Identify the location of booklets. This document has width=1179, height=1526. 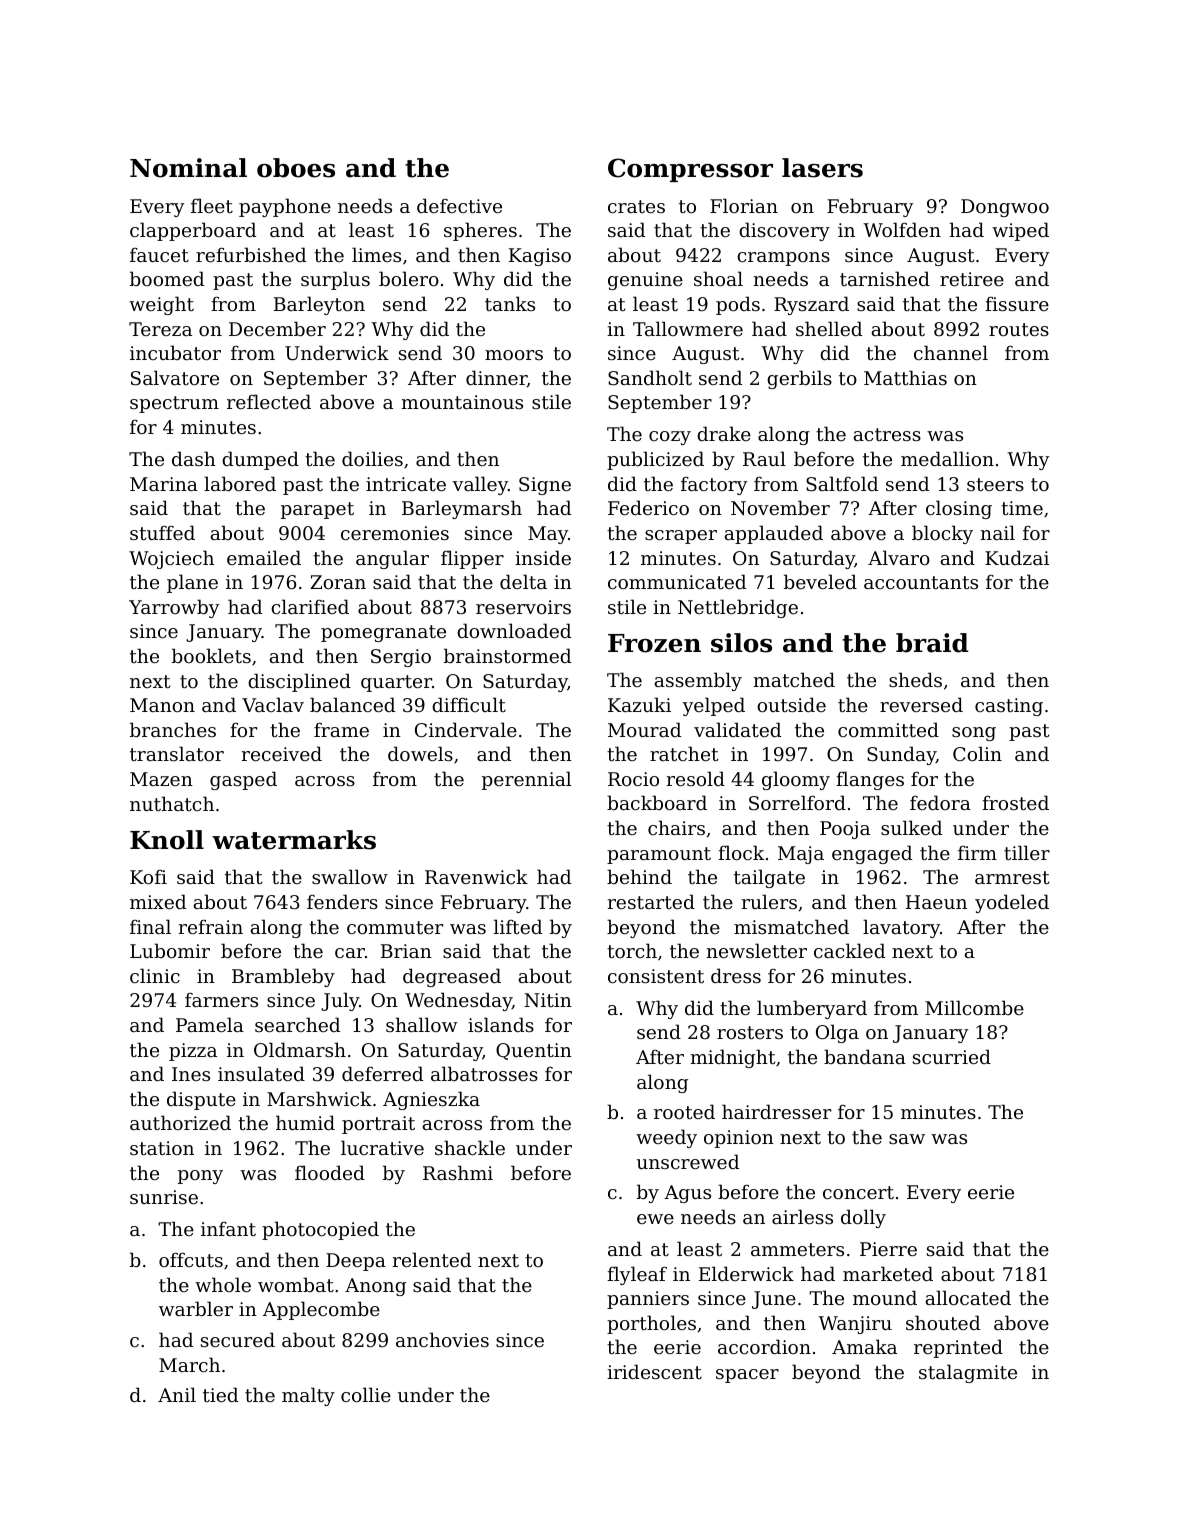
(211, 655).
